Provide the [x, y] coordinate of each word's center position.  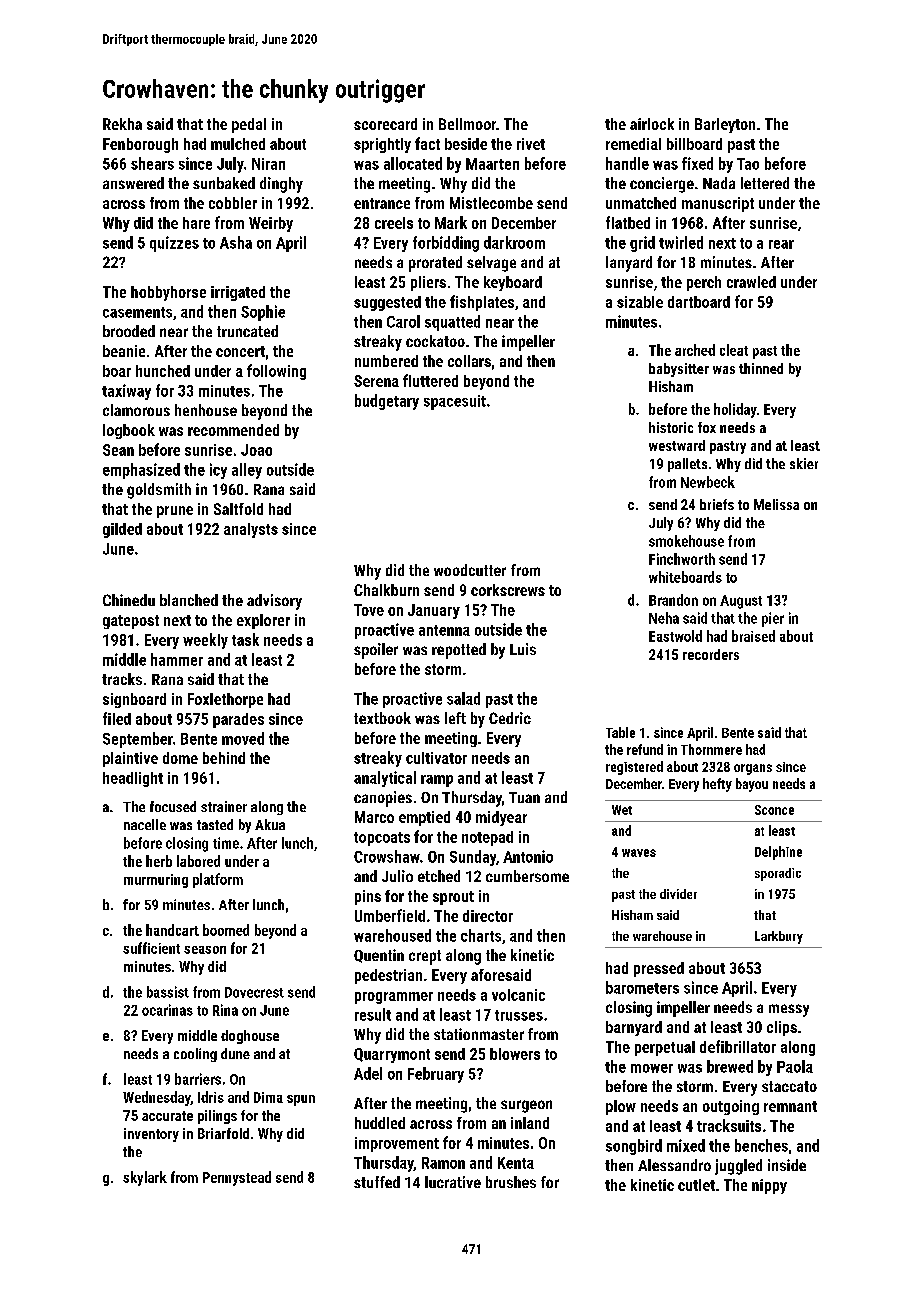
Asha [236, 242]
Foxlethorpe [225, 700]
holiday [735, 410]
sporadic [778, 874]
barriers [198, 1079]
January [434, 611]
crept [425, 957]
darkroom [514, 242]
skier [804, 463]
